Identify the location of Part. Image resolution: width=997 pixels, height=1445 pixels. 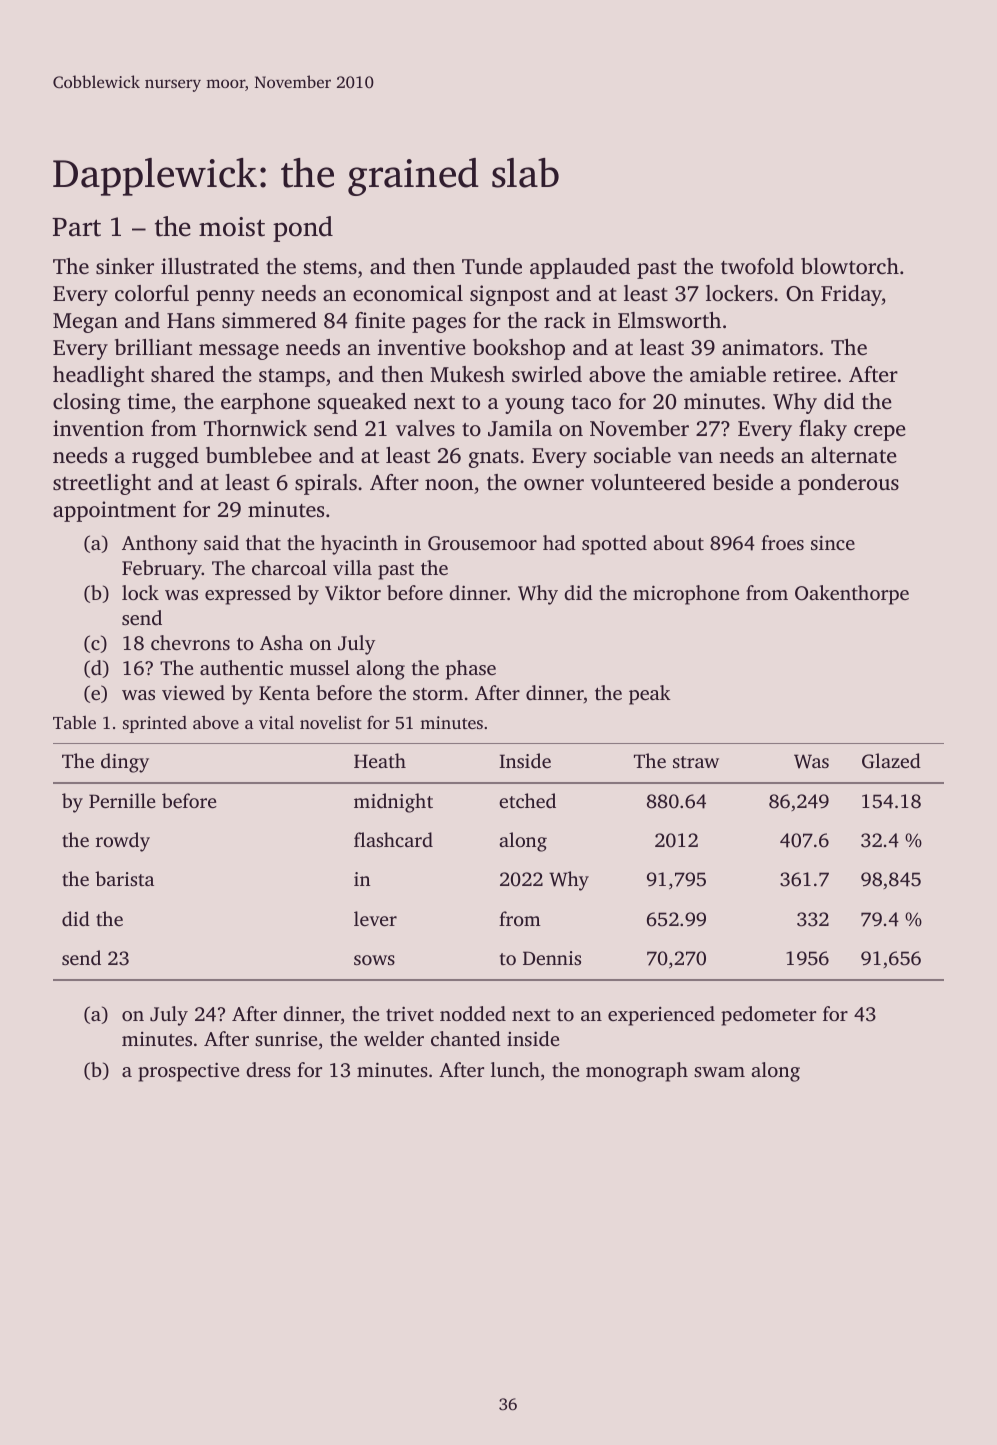
(76, 227).
